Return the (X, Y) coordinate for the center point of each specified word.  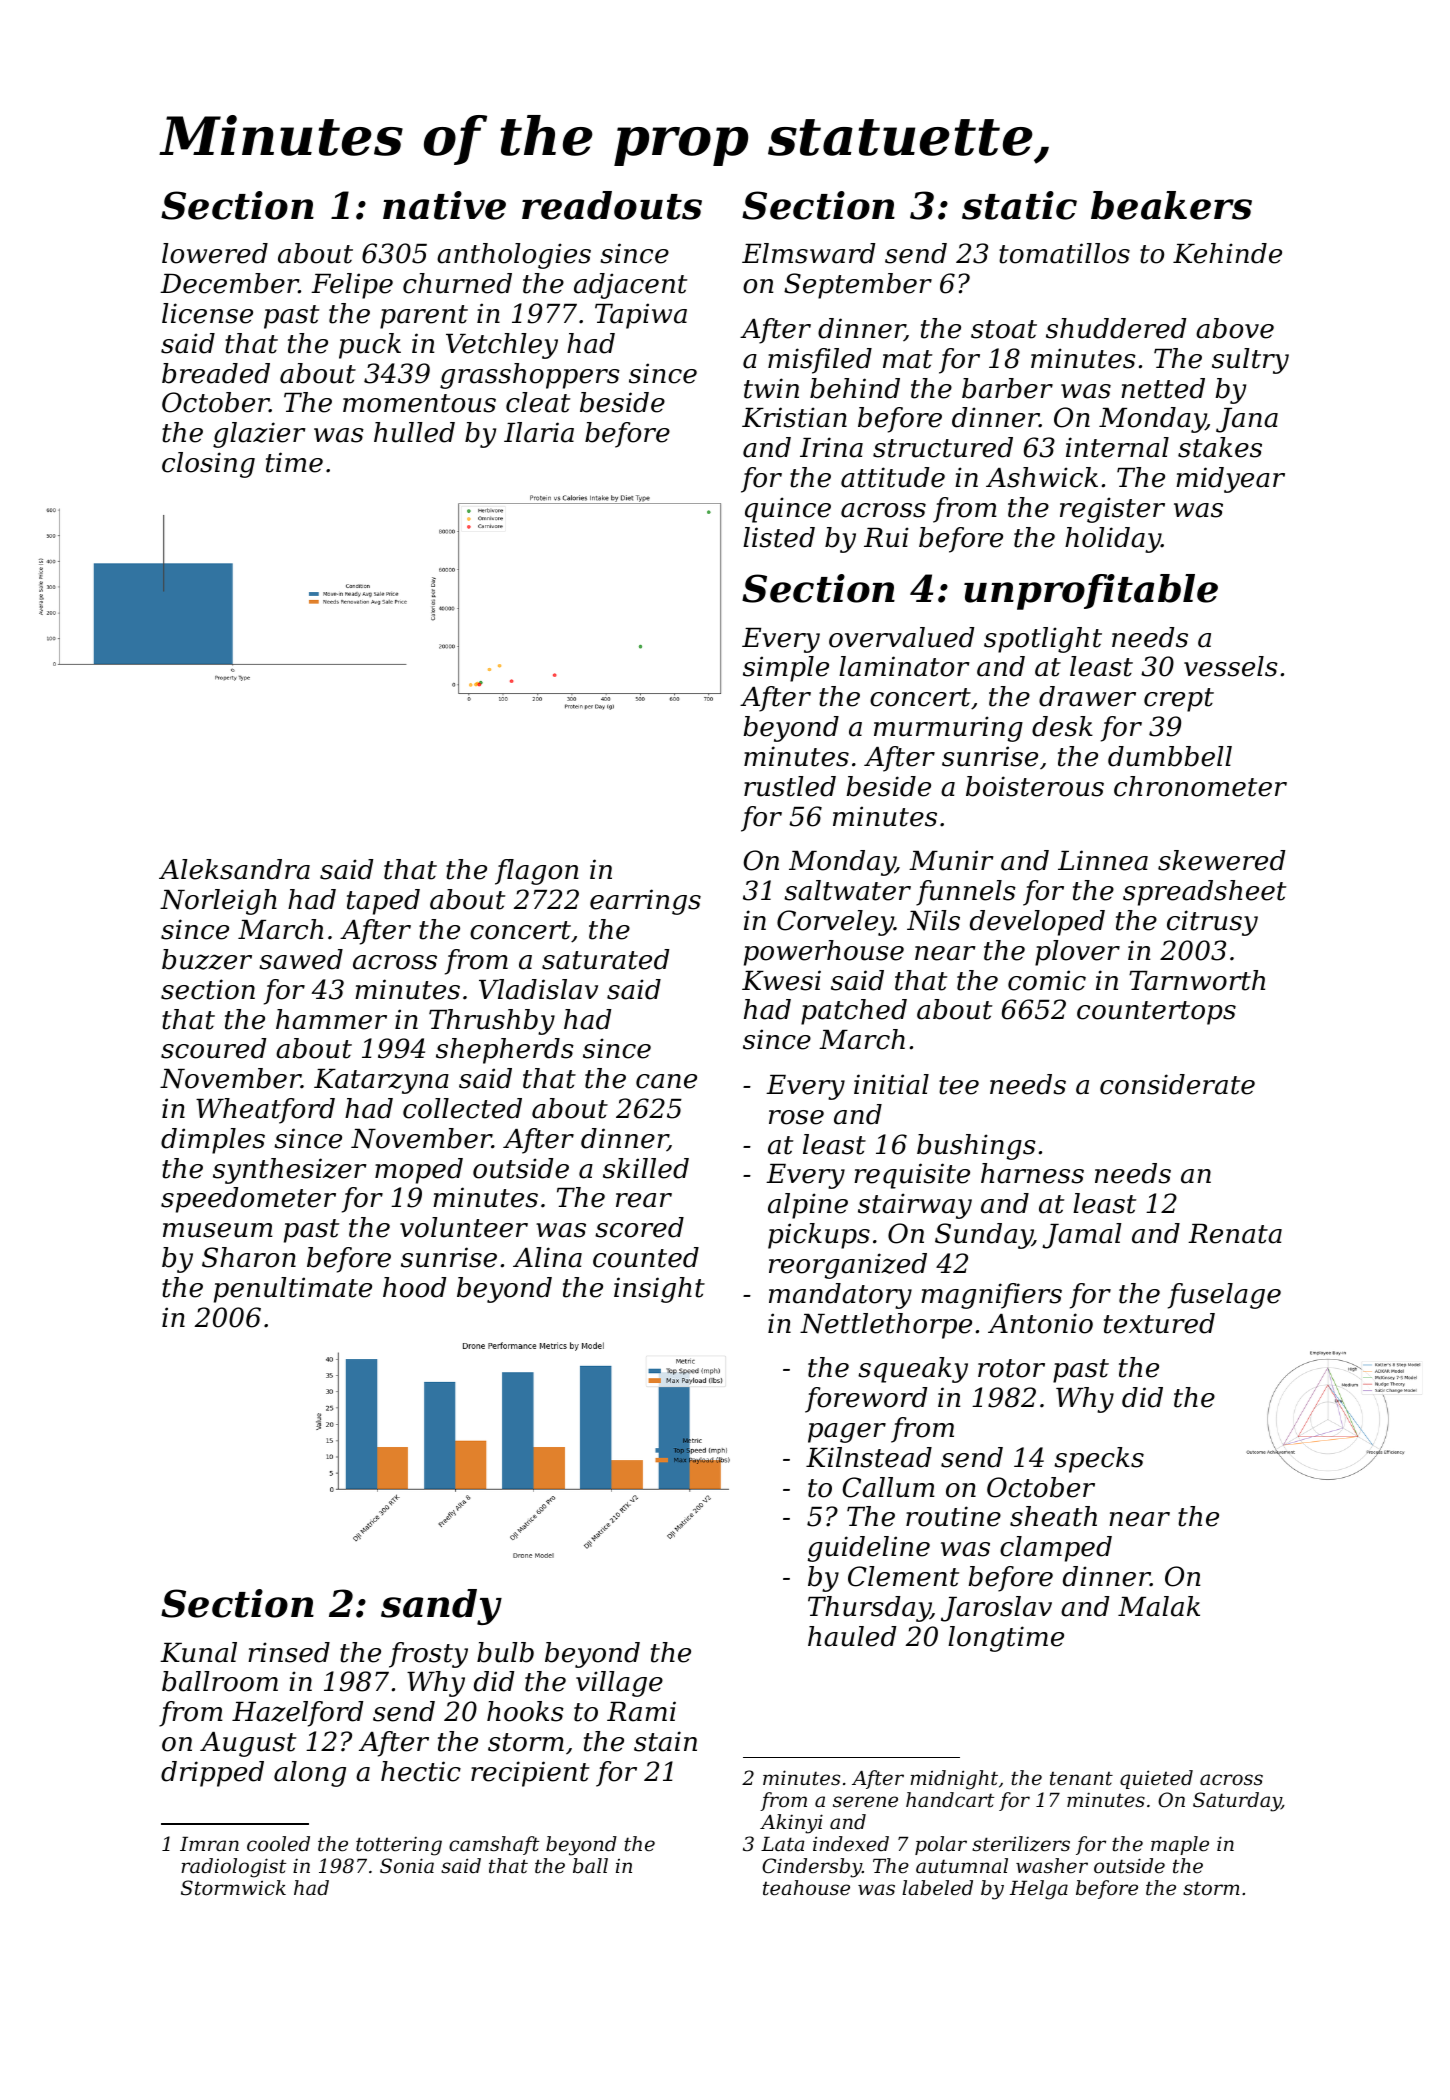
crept (1179, 700)
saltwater (847, 890)
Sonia (407, 1866)
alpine (808, 1206)
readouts (612, 205)
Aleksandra (234, 869)
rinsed (289, 1652)
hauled (852, 1636)
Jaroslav (996, 1609)
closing (208, 465)
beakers (1171, 205)
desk (1062, 726)
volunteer (464, 1227)
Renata (1235, 1234)
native (444, 205)
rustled (790, 786)
